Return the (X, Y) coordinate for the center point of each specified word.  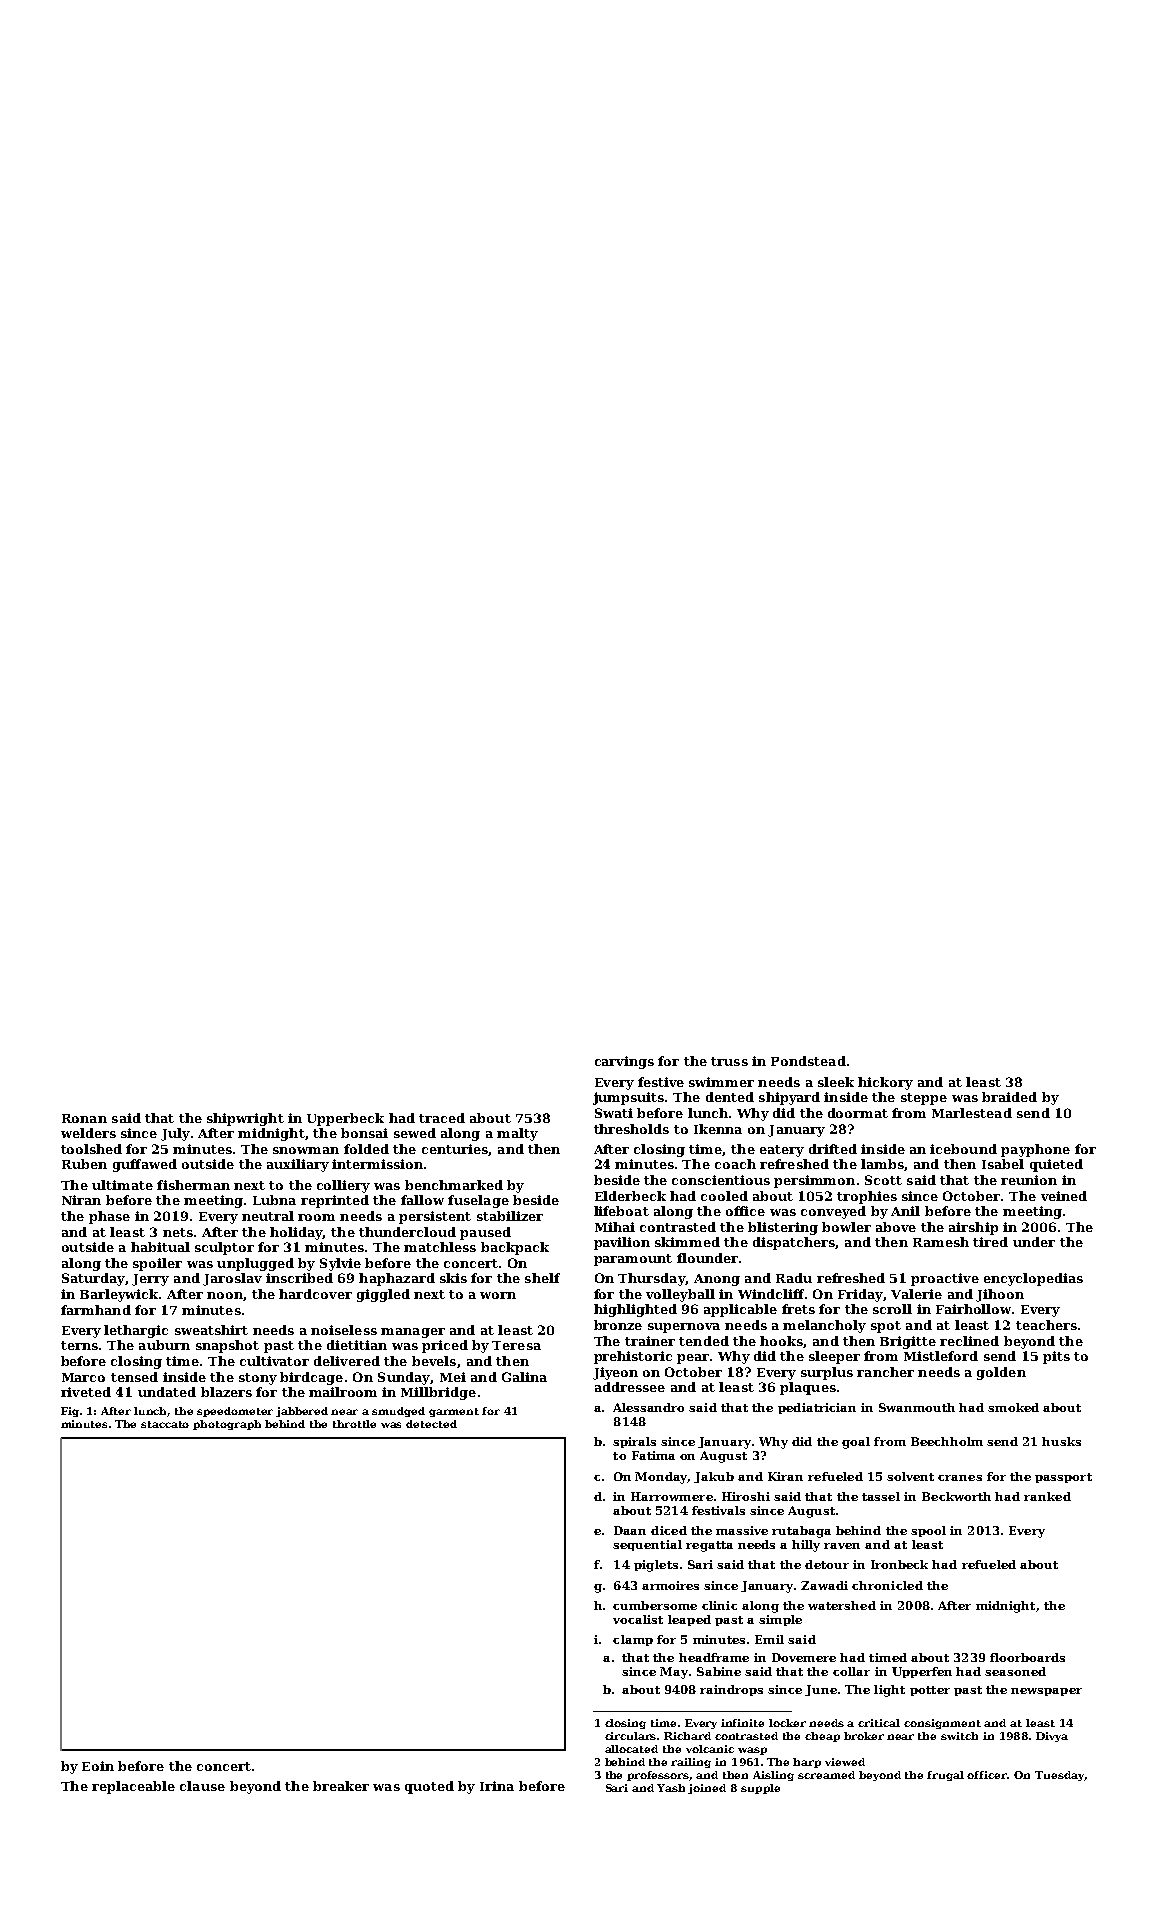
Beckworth (956, 1496)
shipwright (245, 1119)
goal (856, 1443)
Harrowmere (672, 1496)
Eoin (98, 1766)
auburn (164, 1345)
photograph (227, 1425)
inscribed (299, 1278)
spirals (634, 1442)
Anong (717, 1280)
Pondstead (808, 1061)
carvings (624, 1062)
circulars (631, 1736)
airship (973, 1228)
